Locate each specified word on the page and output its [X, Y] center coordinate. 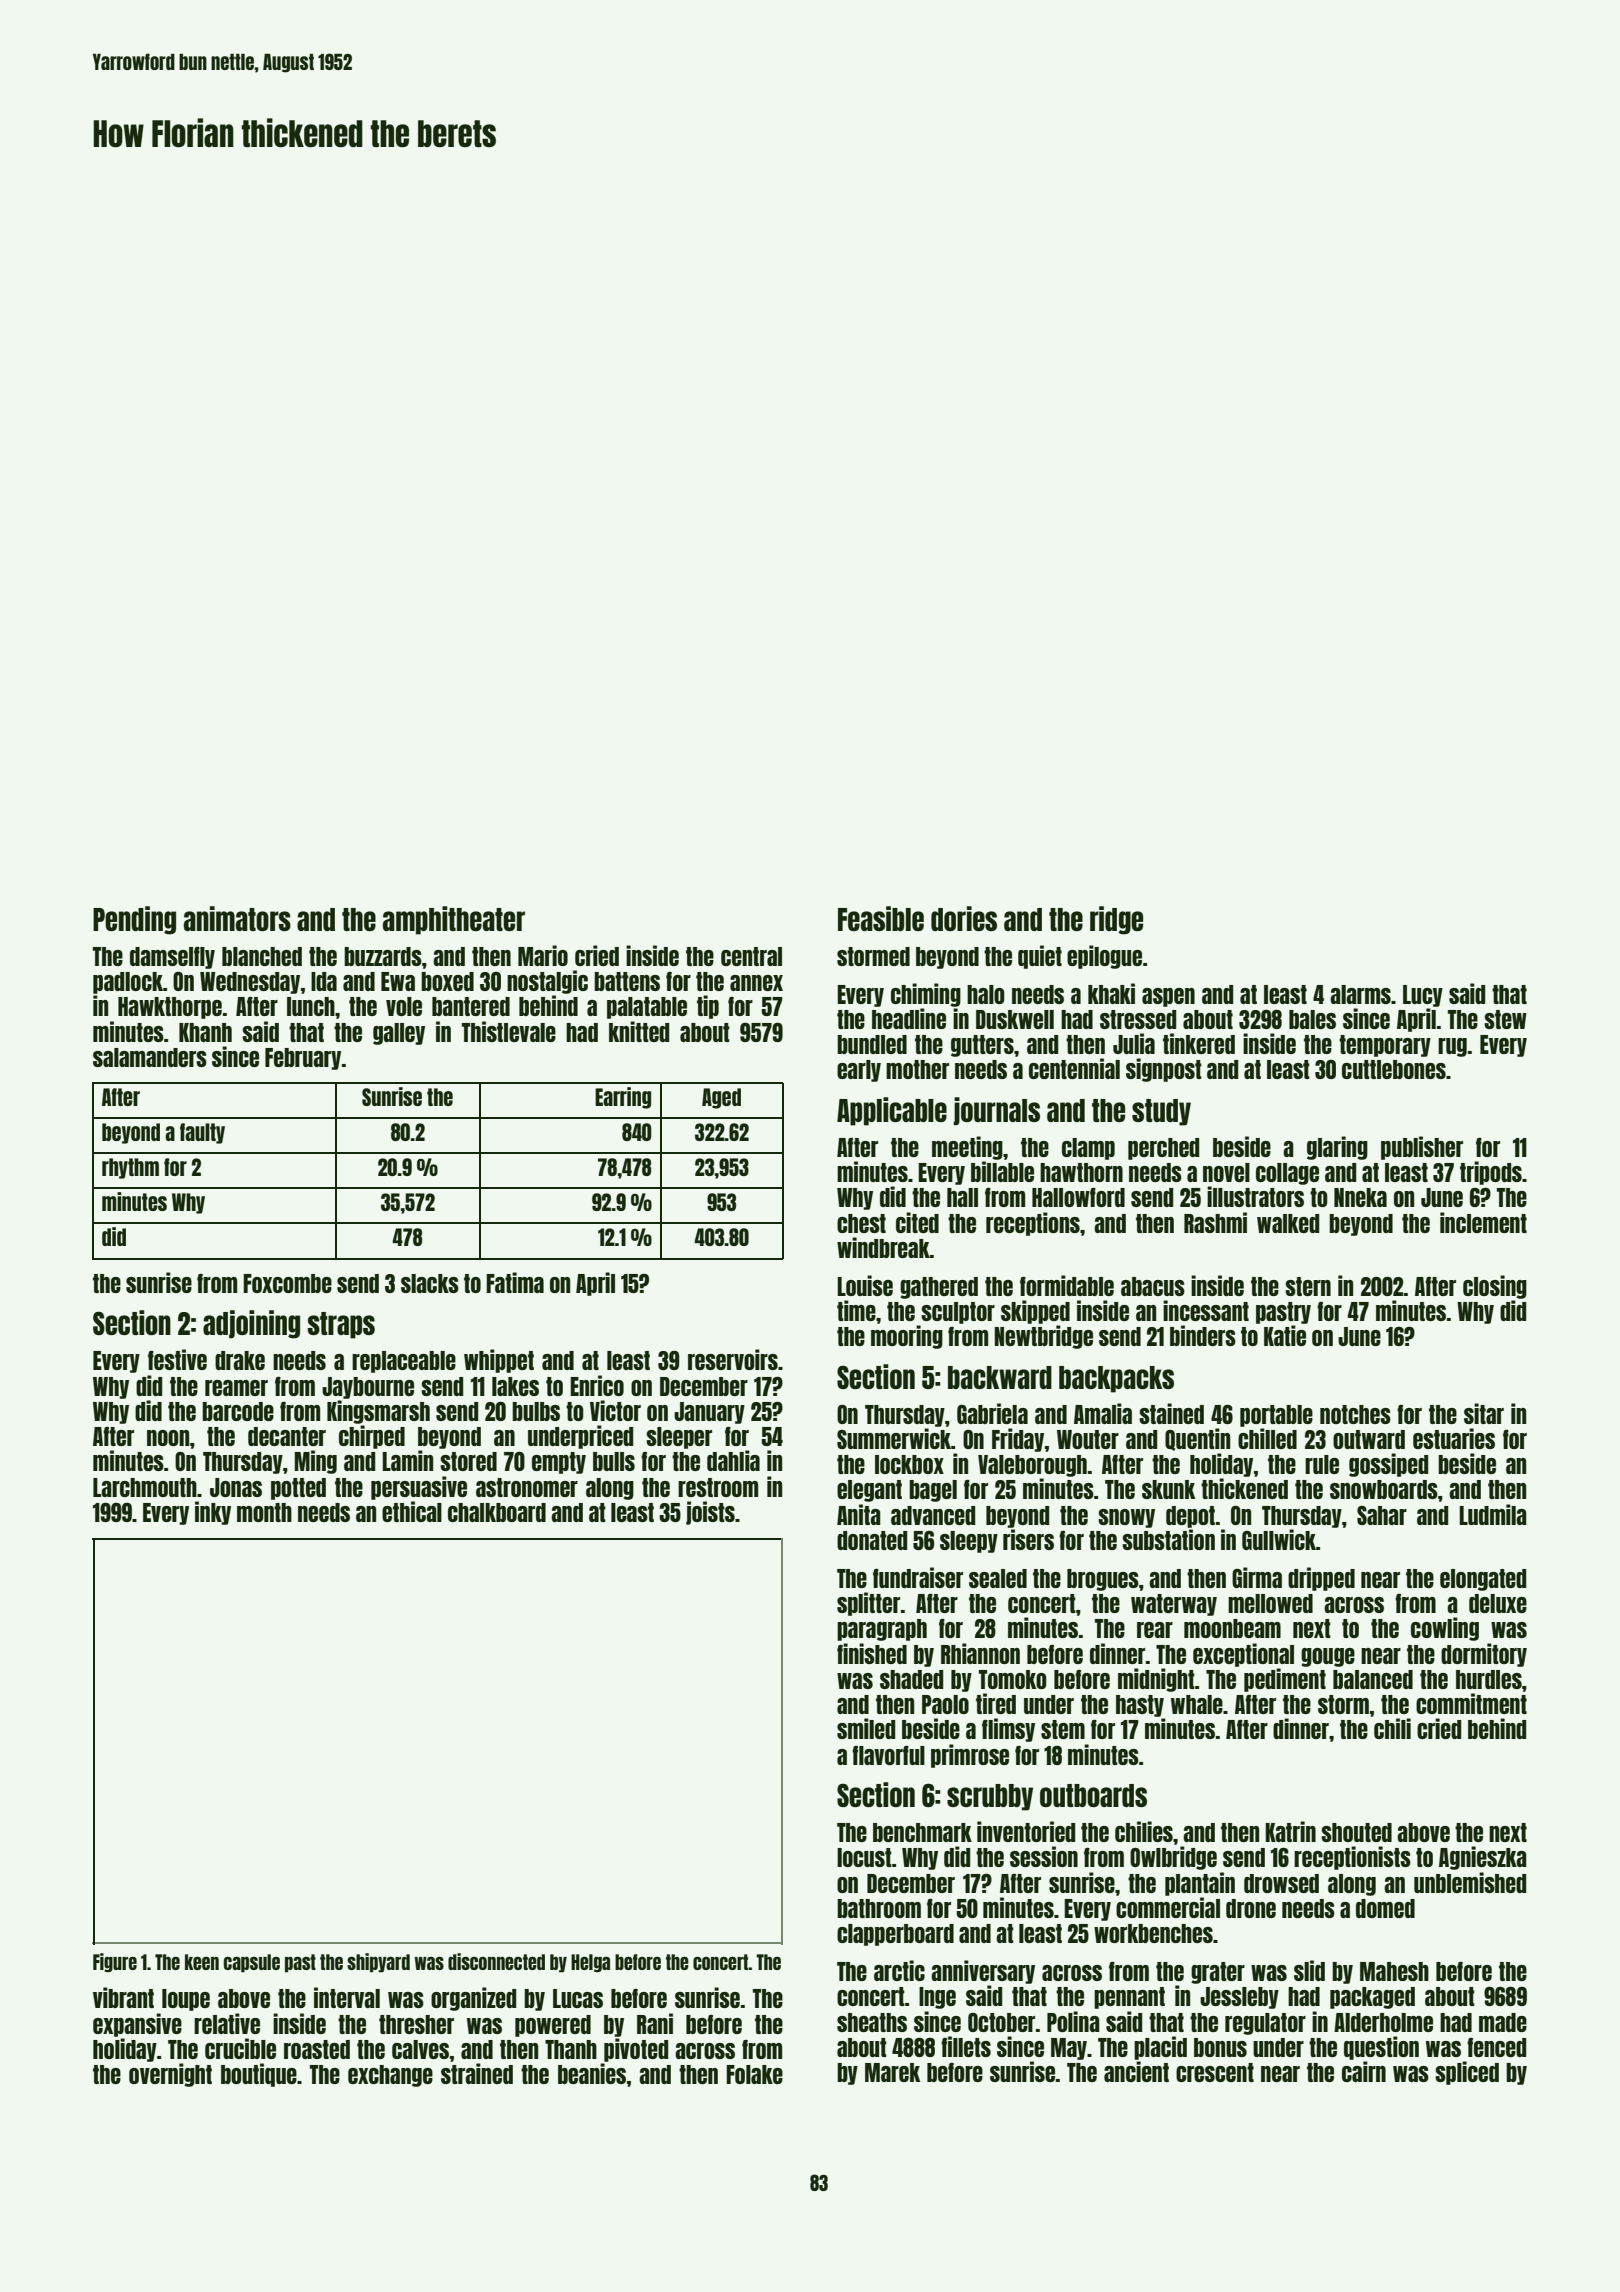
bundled [872, 1044]
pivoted [636, 2050]
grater [1218, 1973]
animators [237, 918]
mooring [907, 1337]
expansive [137, 2025]
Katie [1285, 1335]
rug [1452, 1047]
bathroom [879, 1908]
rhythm [130, 1168]
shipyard [378, 1963]
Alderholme [1383, 2022]
